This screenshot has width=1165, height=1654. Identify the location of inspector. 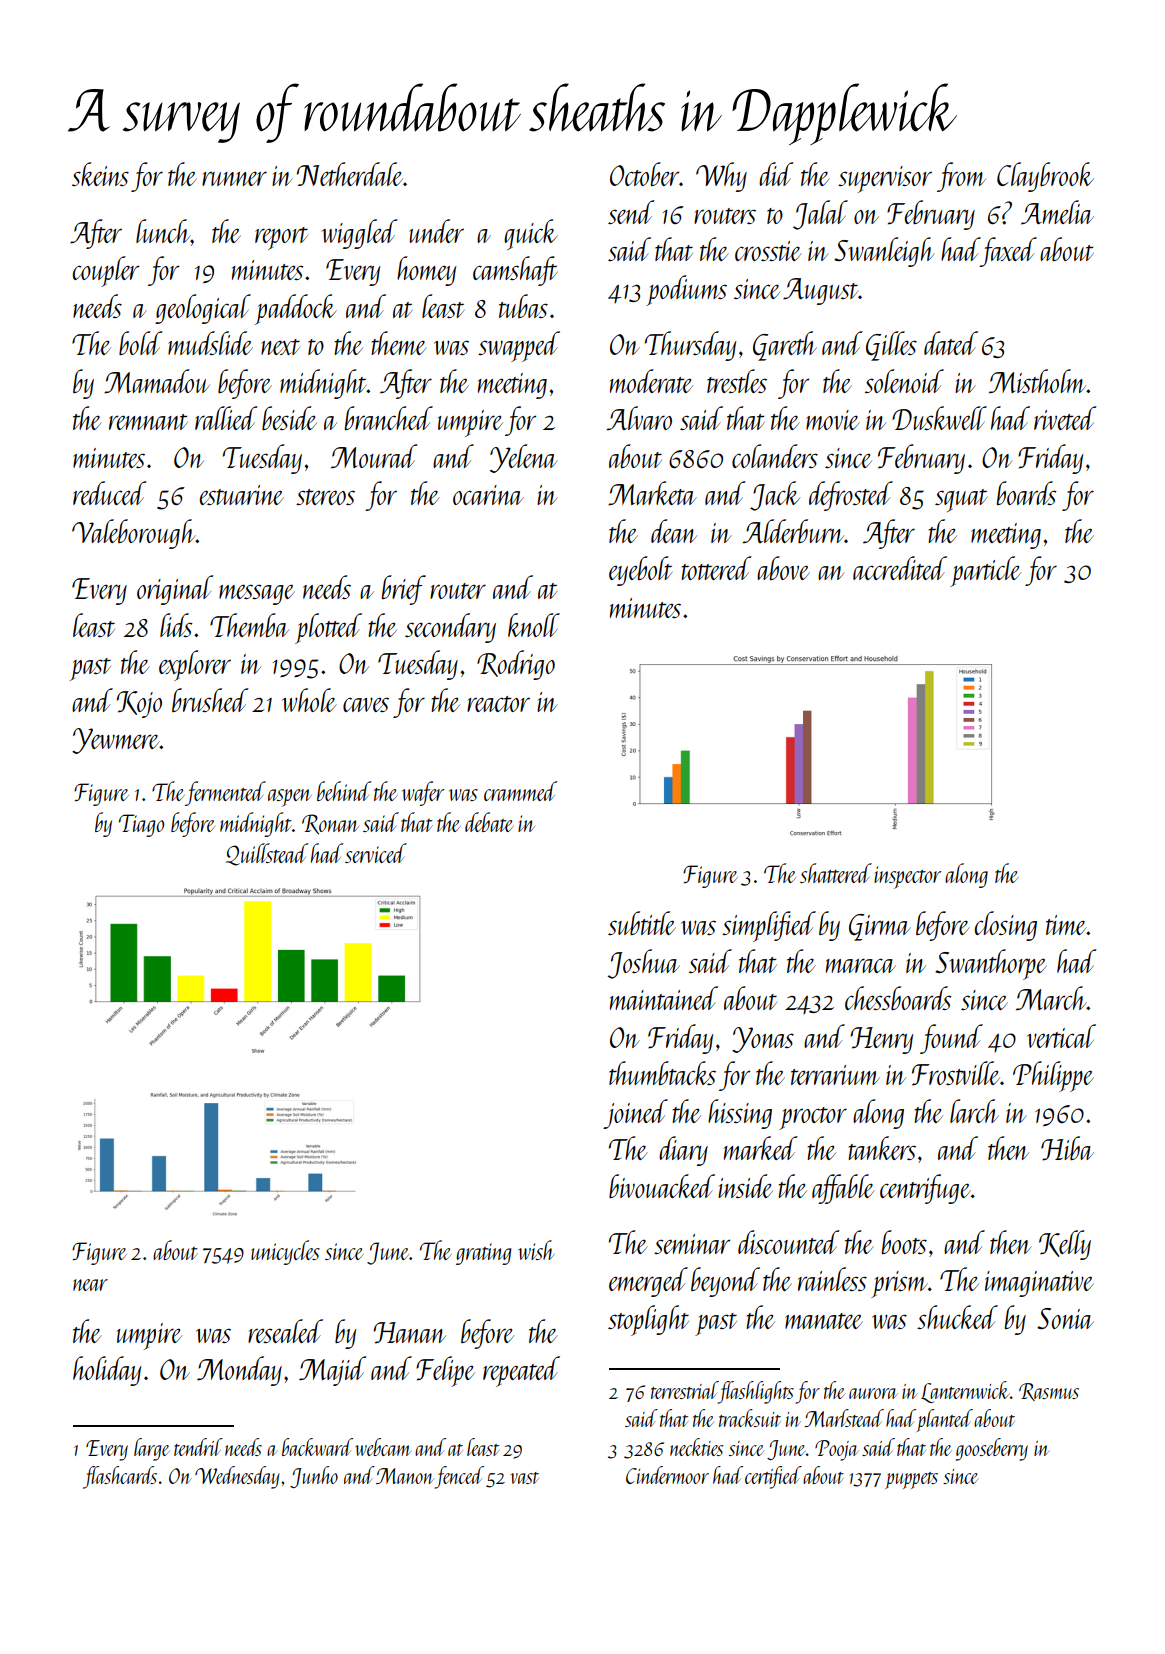
(907, 877).
